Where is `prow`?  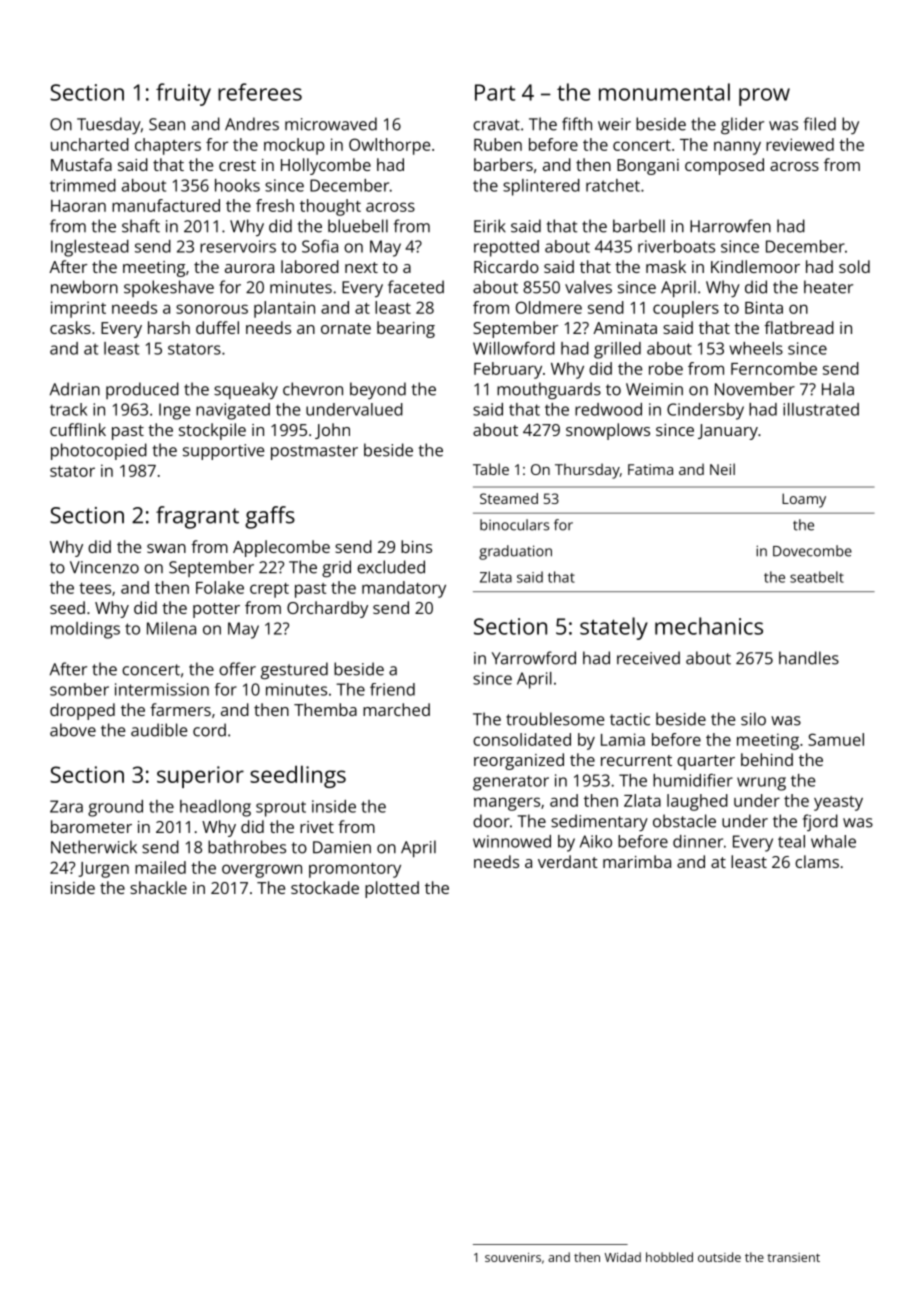 prow is located at coordinates (764, 97).
